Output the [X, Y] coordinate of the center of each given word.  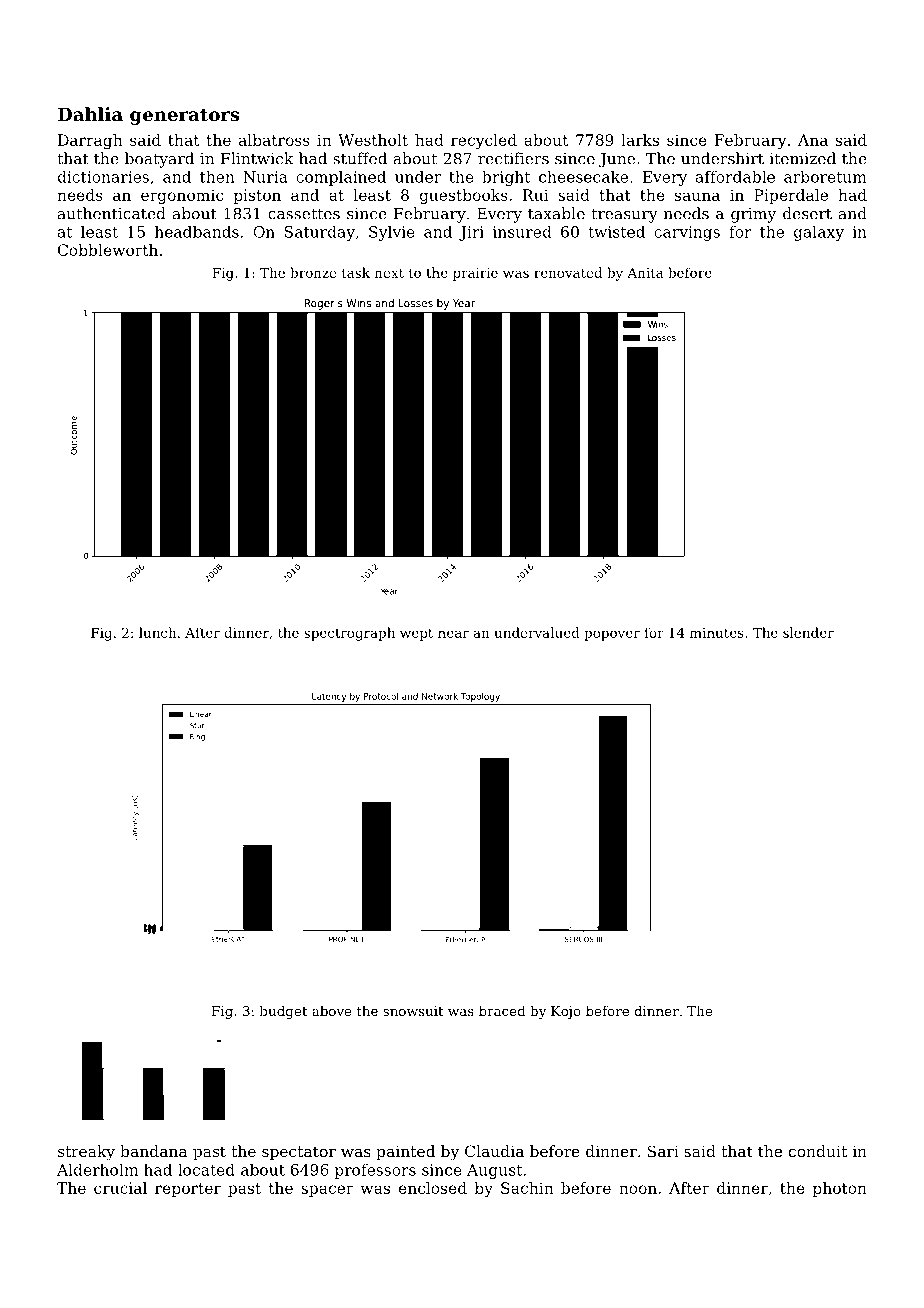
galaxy [819, 233]
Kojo [566, 1012]
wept [416, 634]
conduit [818, 1151]
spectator [299, 1153]
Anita [645, 273]
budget [283, 1012]
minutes [717, 633]
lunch [157, 632]
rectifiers [513, 158]
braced [502, 1010]
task [356, 272]
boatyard [159, 160]
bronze [313, 272]
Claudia [494, 1151]
